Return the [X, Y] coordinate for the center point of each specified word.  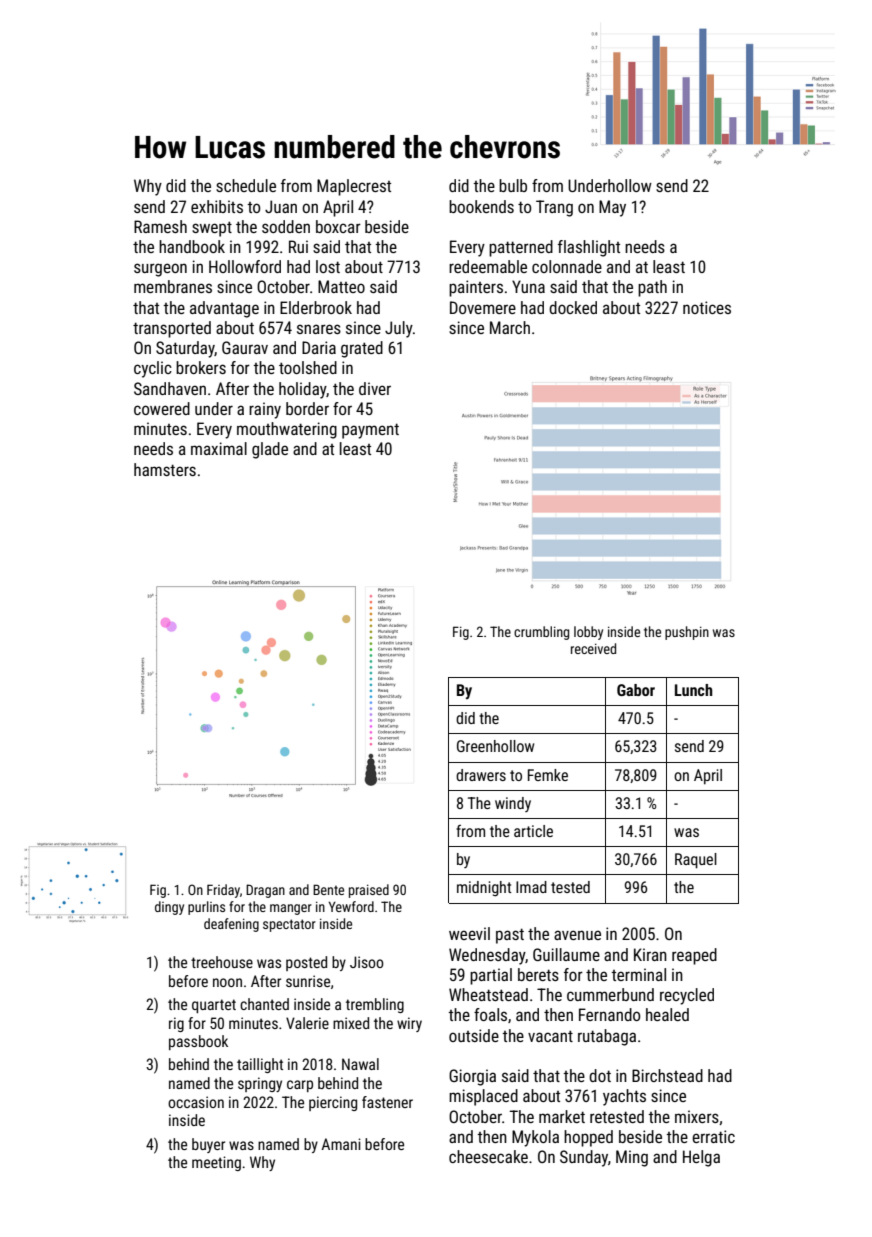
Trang [554, 208]
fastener [387, 1102]
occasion [196, 1102]
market [562, 1116]
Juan [281, 206]
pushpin [687, 633]
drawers [481, 775]
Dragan [265, 891]
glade [270, 450]
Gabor [636, 690]
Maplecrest [354, 187]
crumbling [541, 633]
